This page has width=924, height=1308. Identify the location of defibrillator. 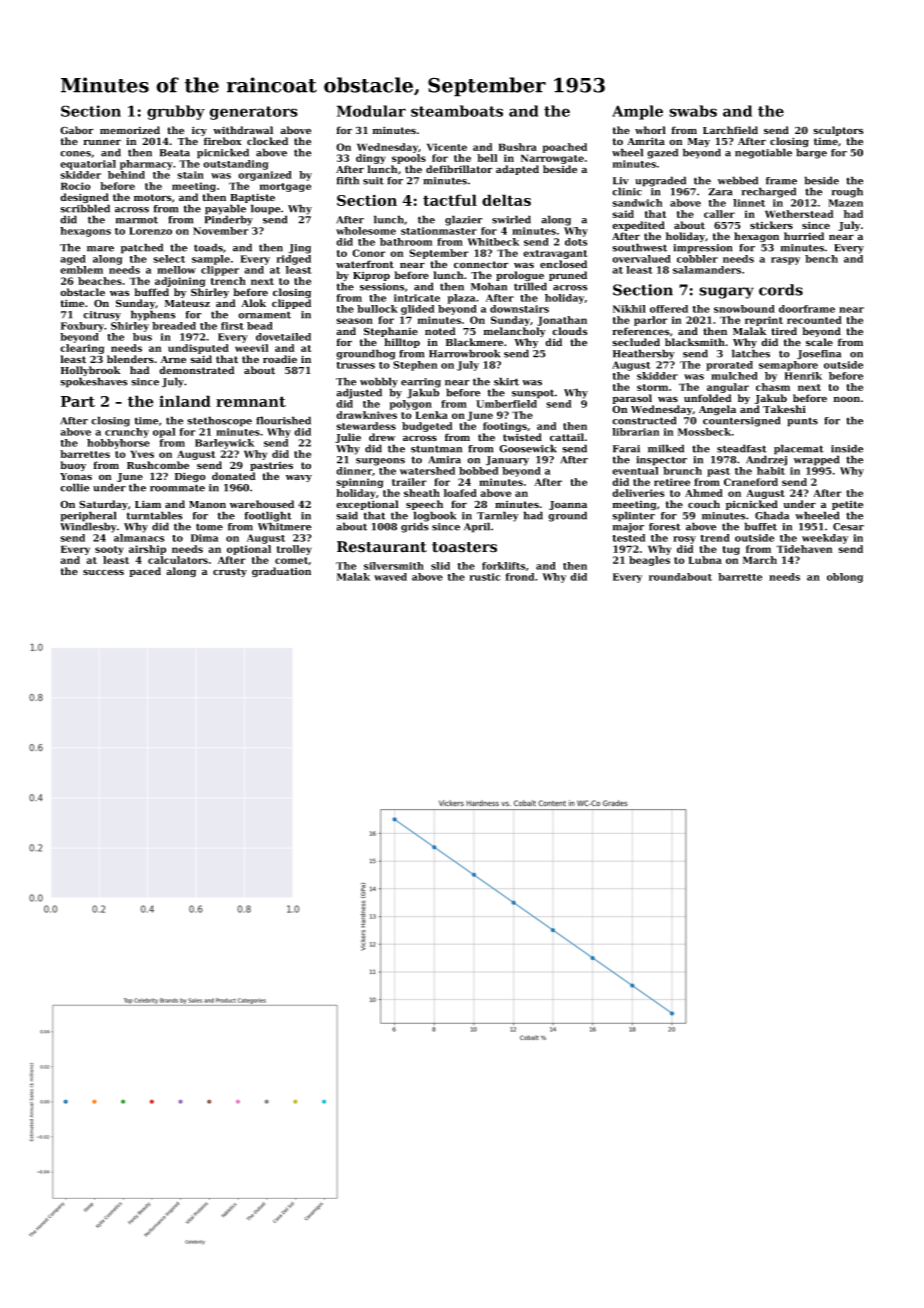
(459, 169).
